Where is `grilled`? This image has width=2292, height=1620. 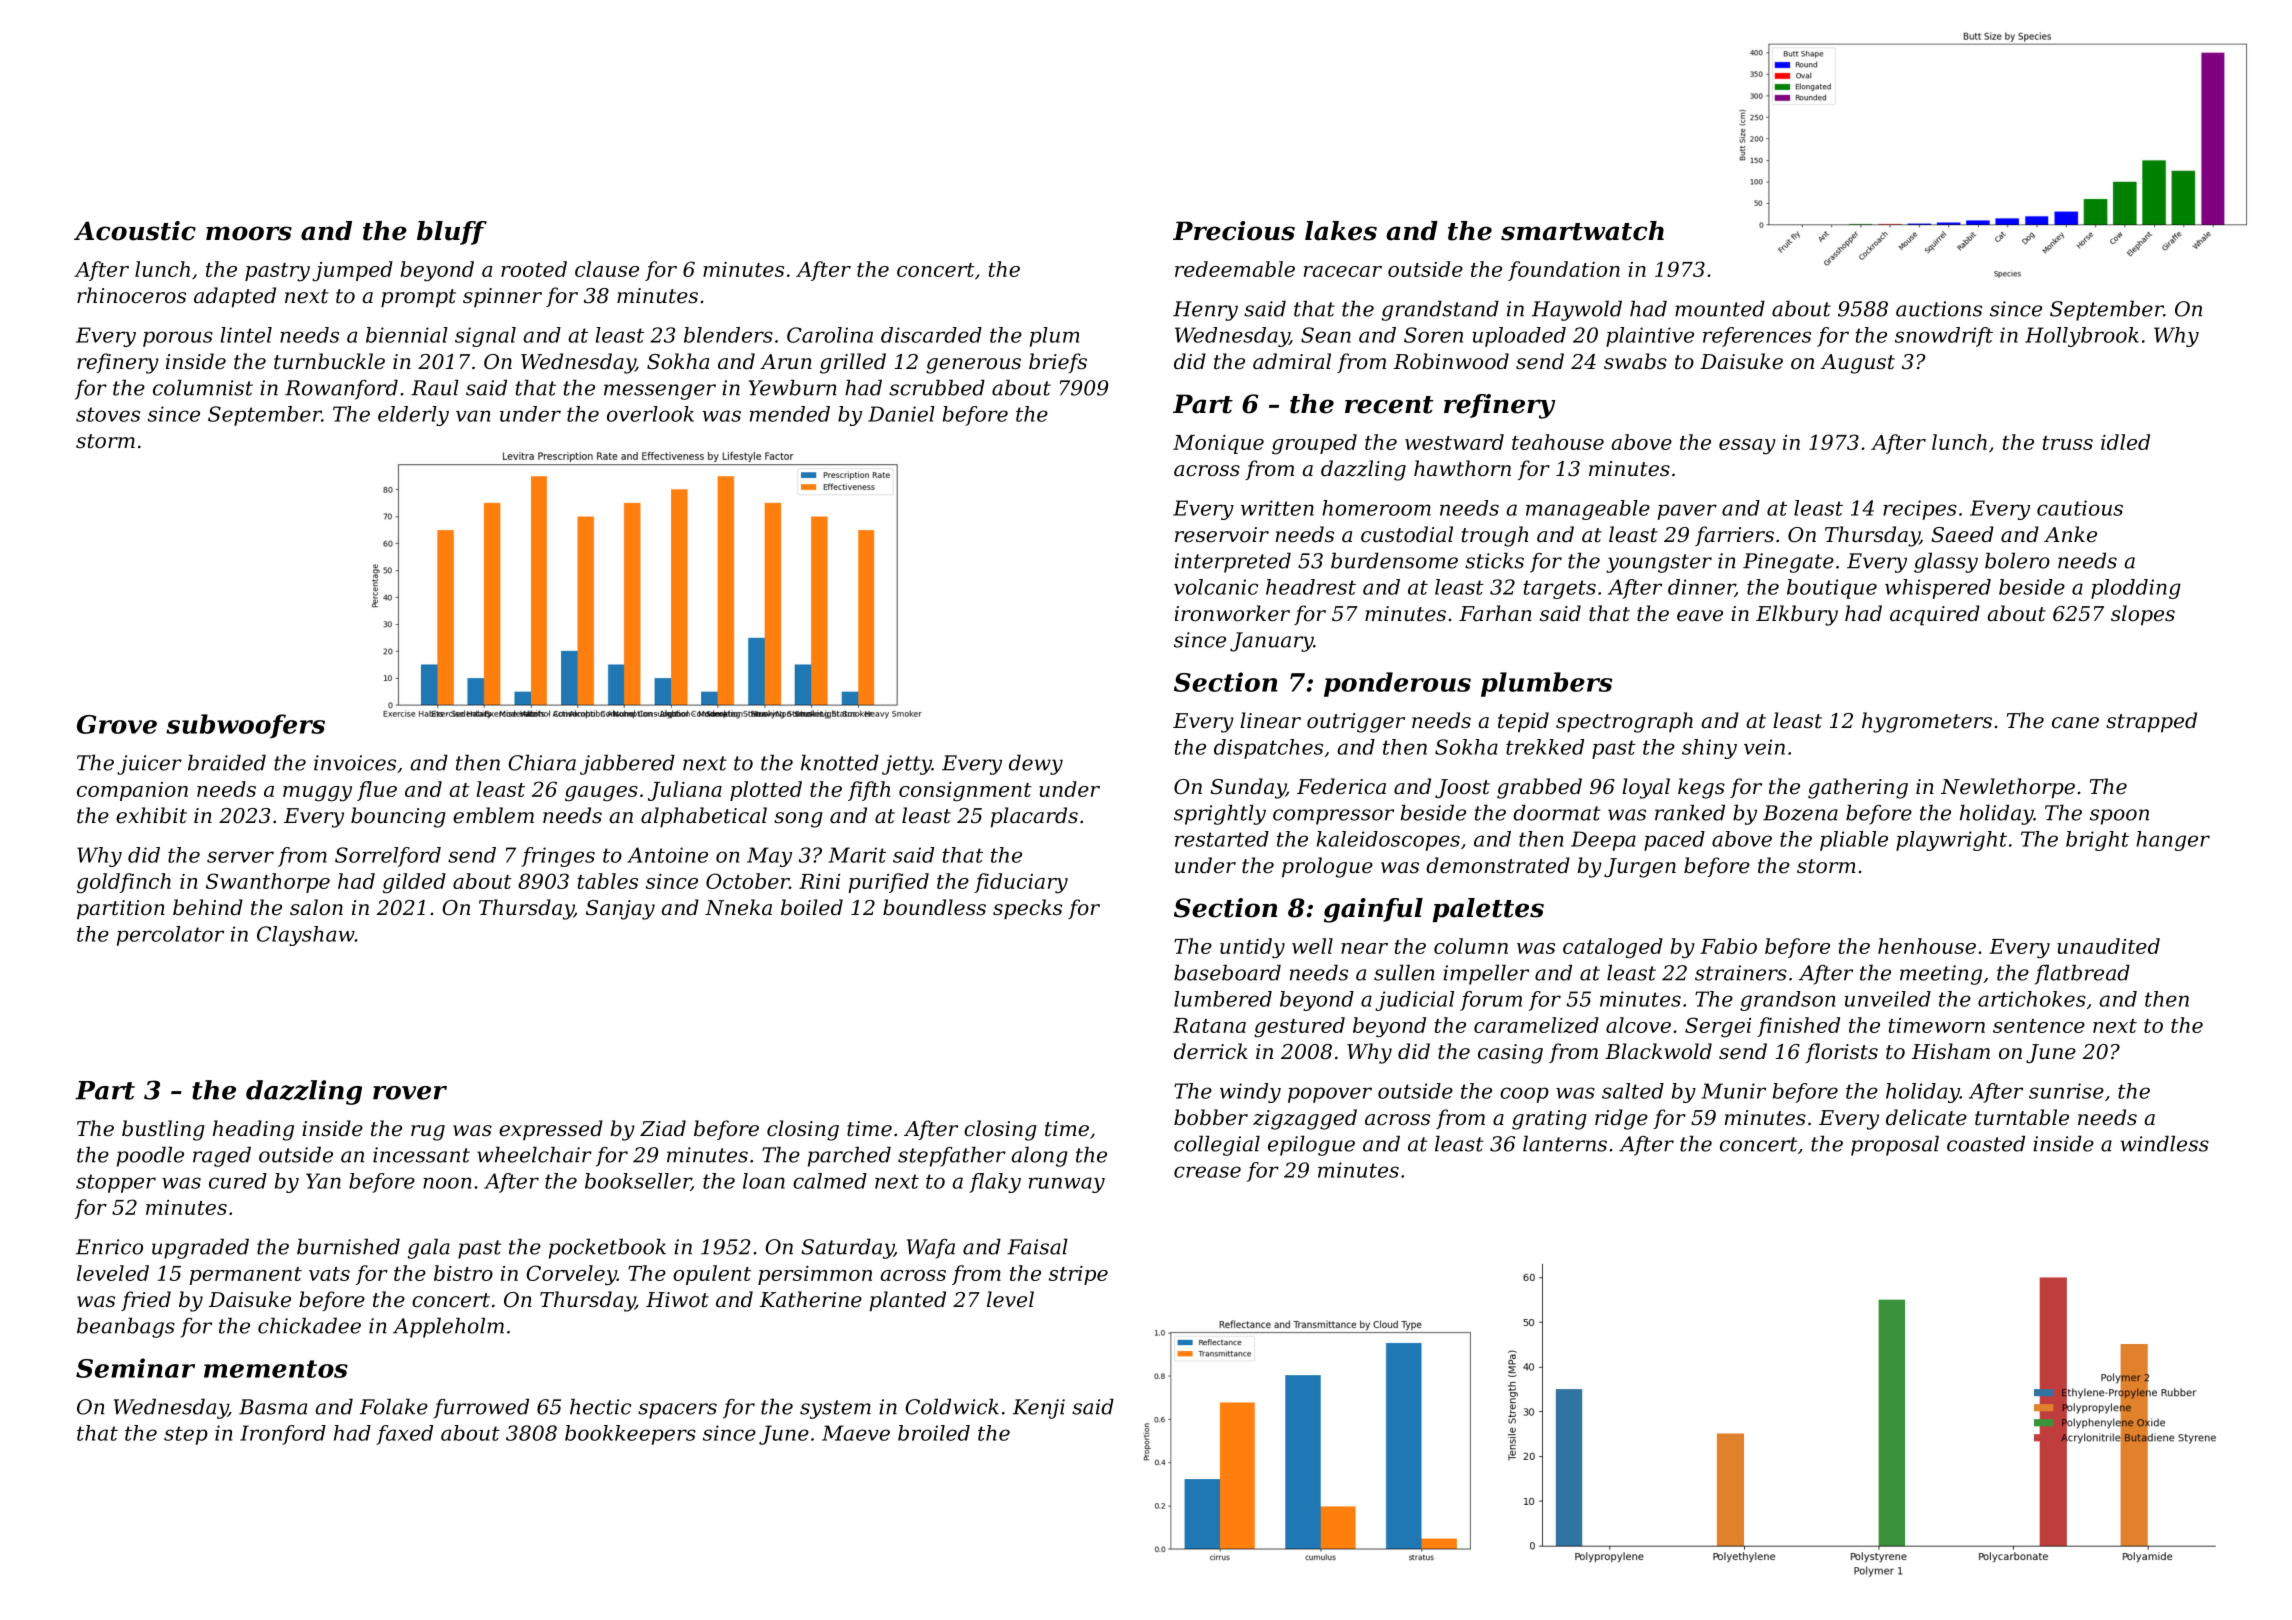 grilled is located at coordinates (853, 363).
